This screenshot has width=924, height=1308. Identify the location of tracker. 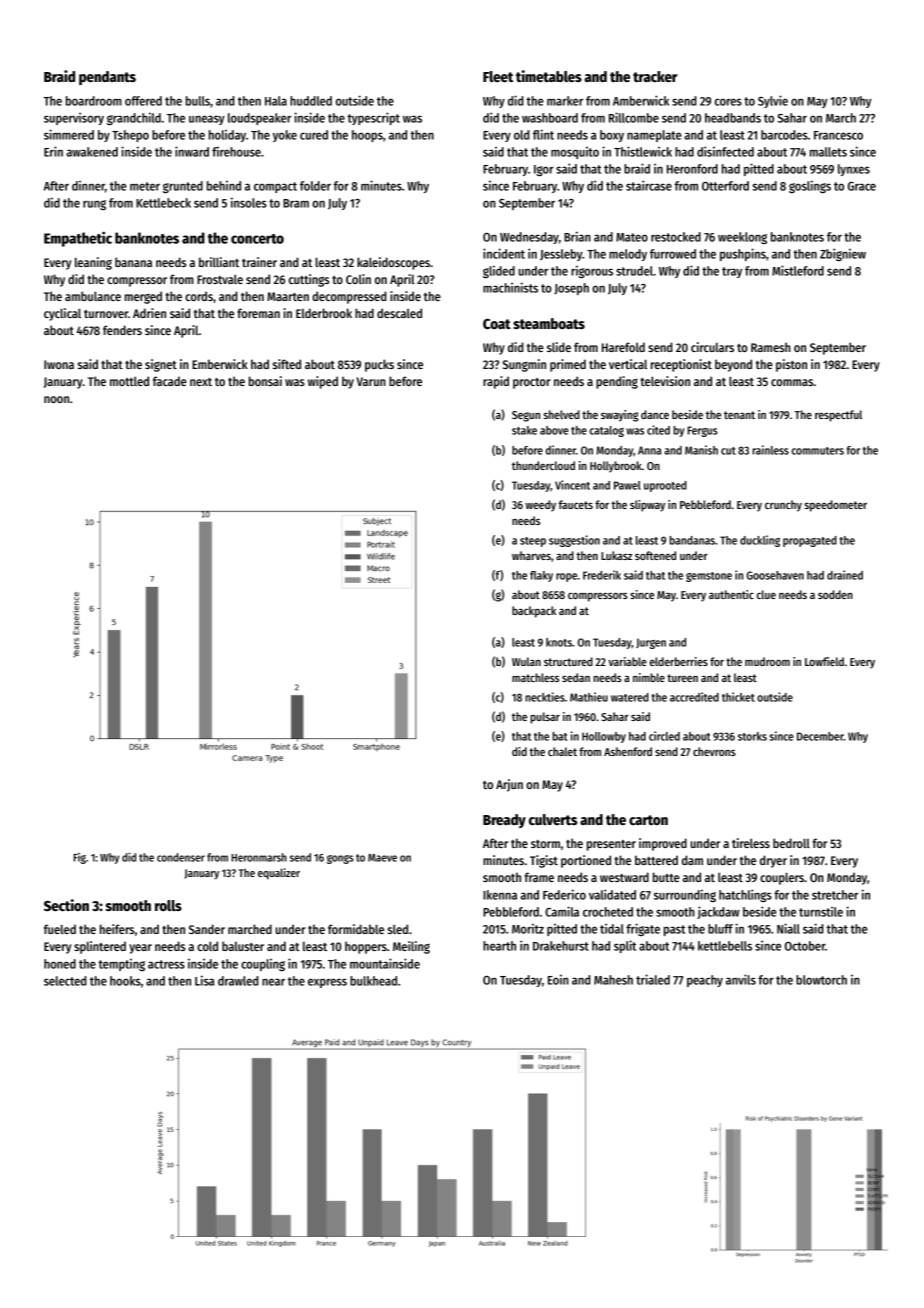
(655, 76).
